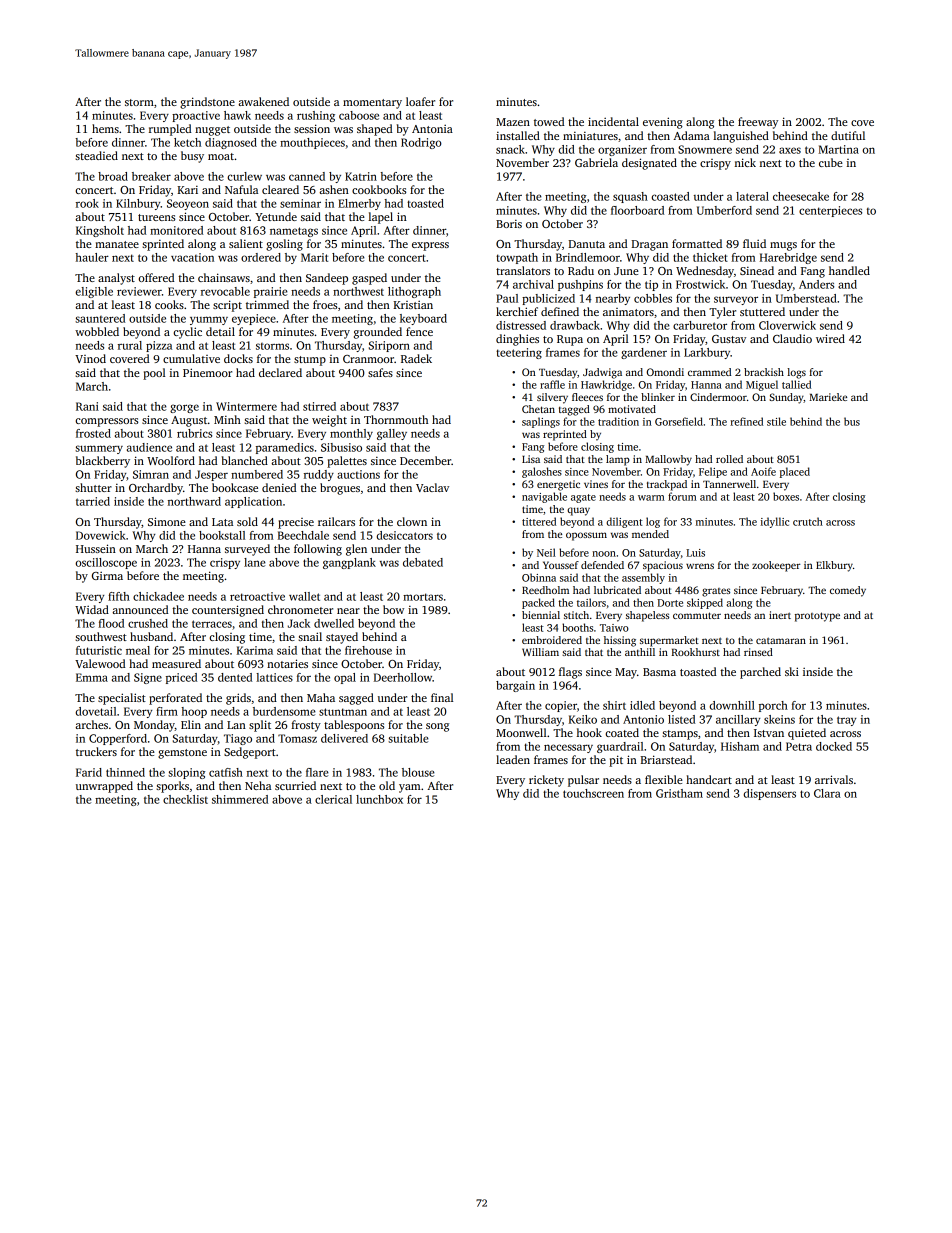  Describe the element at coordinates (187, 333) in the screenshot. I see `cyclic` at that location.
